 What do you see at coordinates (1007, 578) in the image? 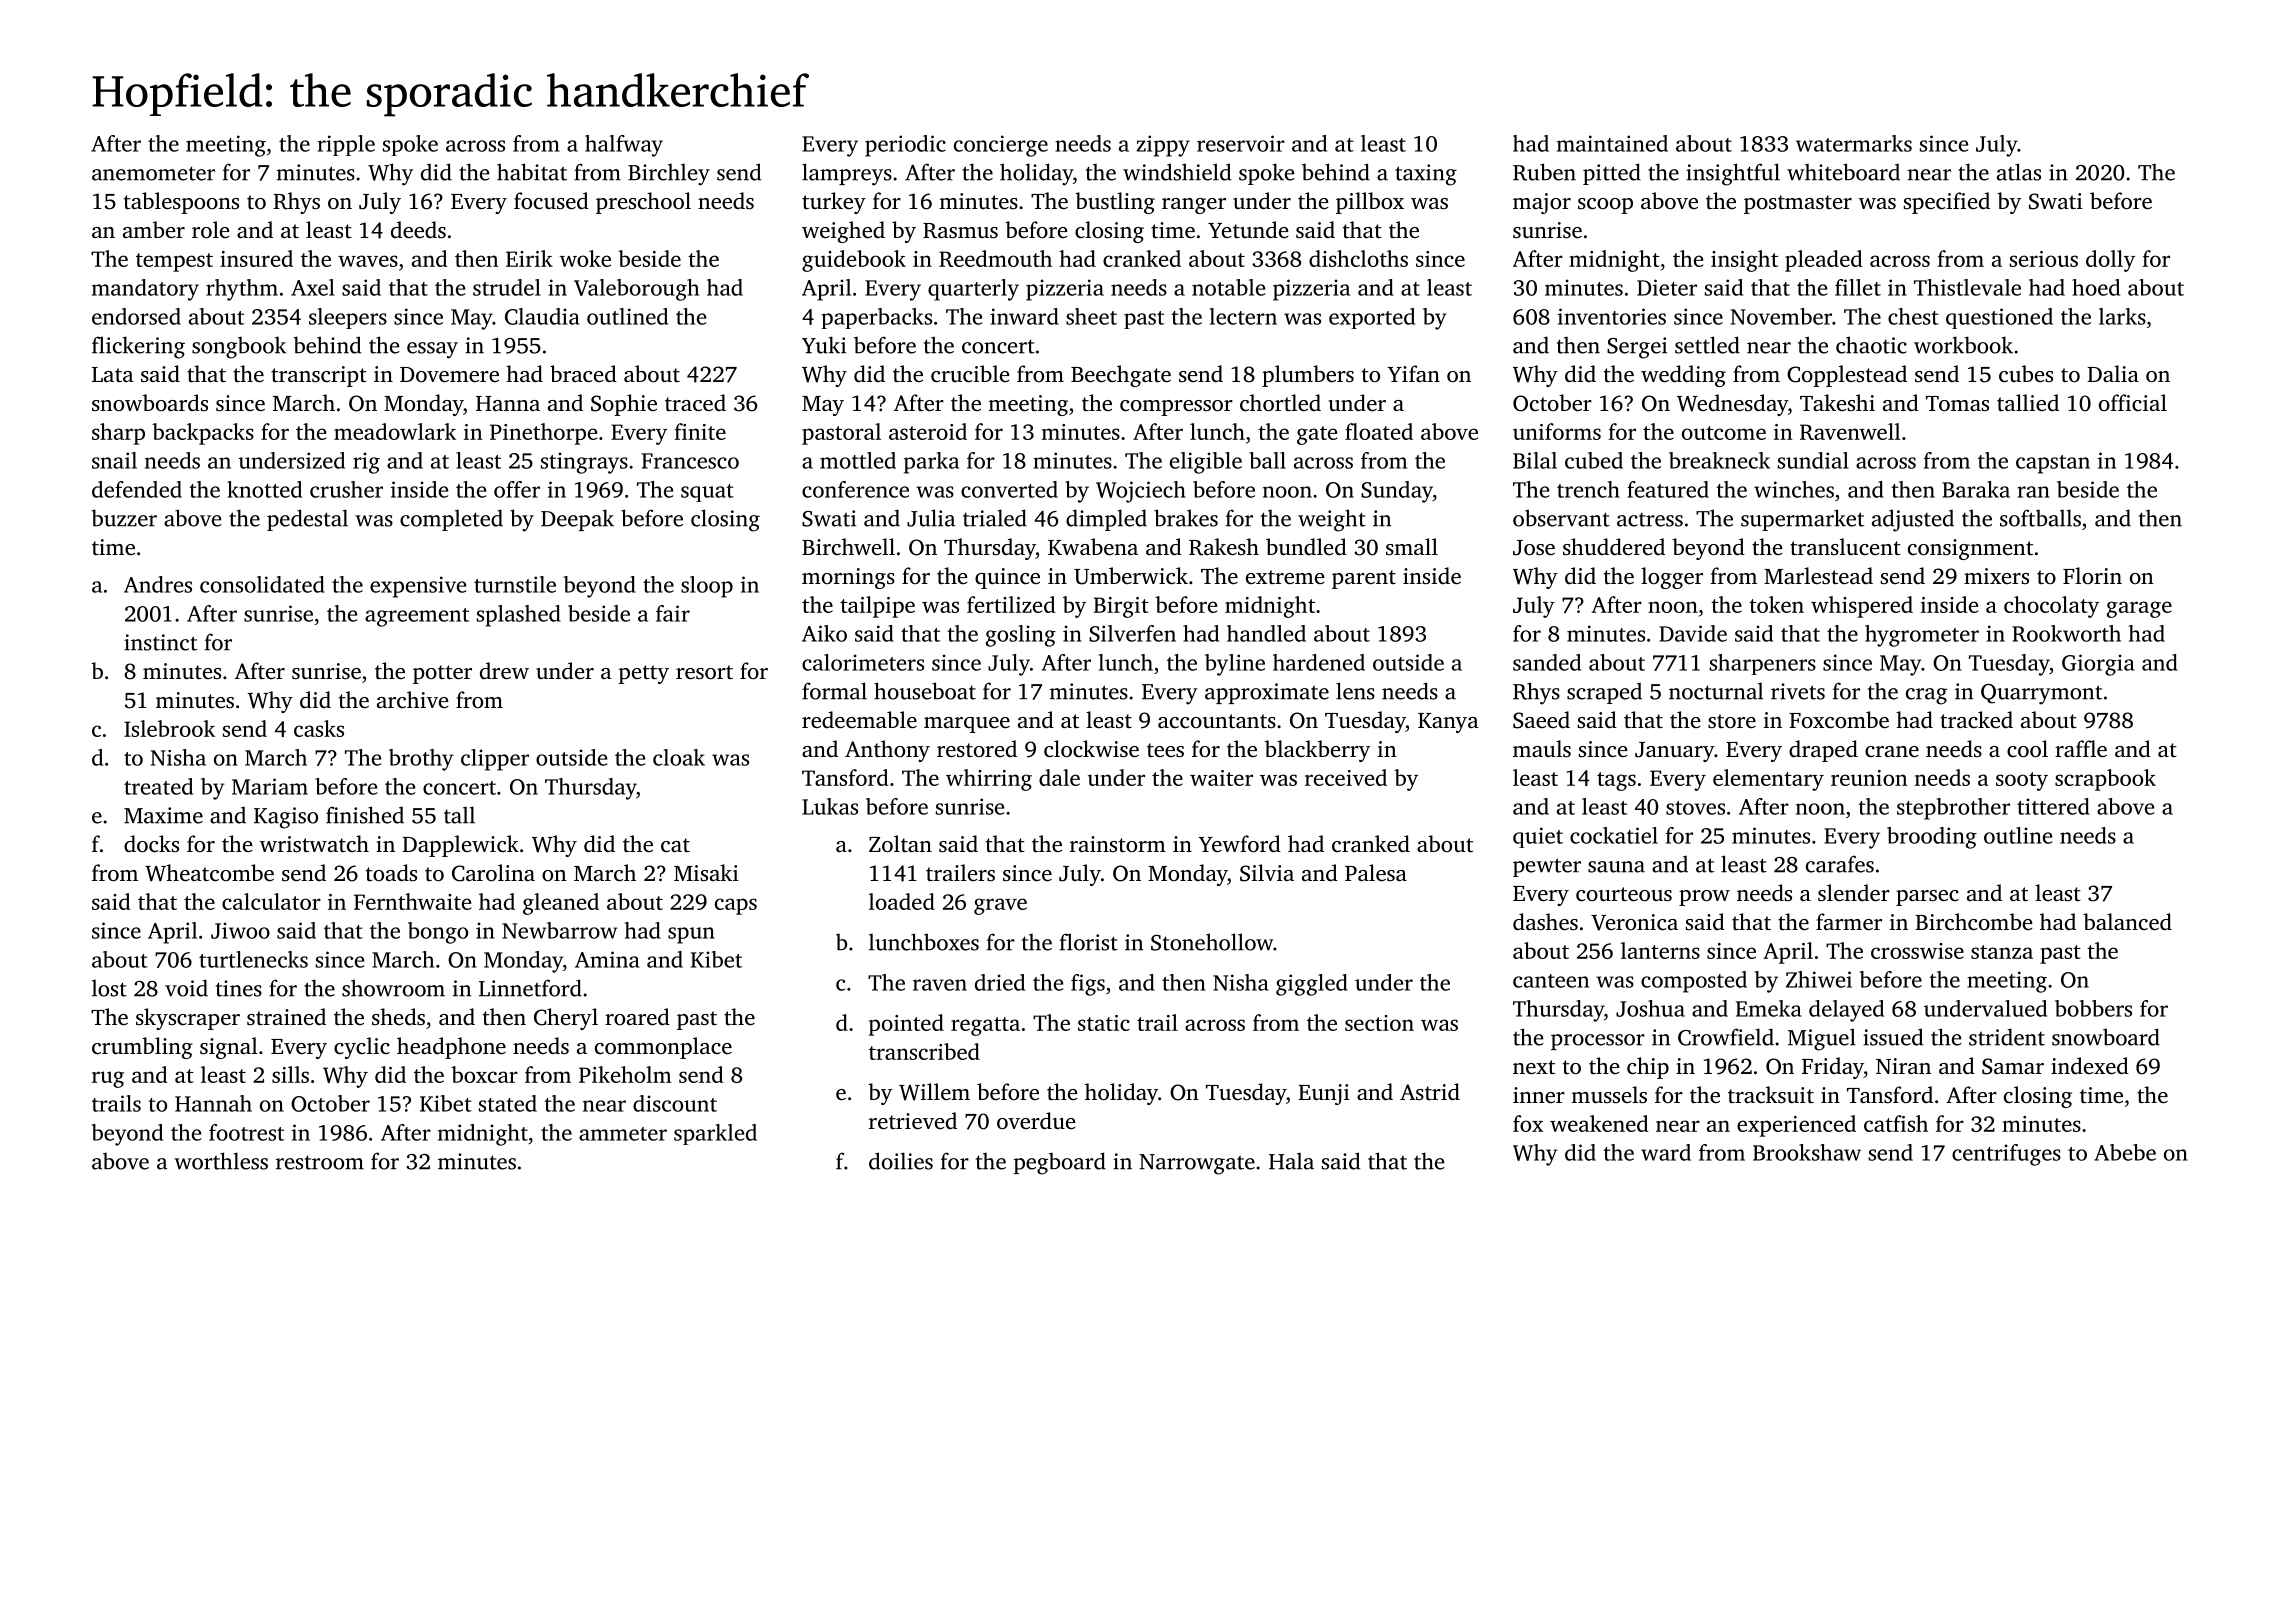
I see `quince` at bounding box center [1007, 578].
